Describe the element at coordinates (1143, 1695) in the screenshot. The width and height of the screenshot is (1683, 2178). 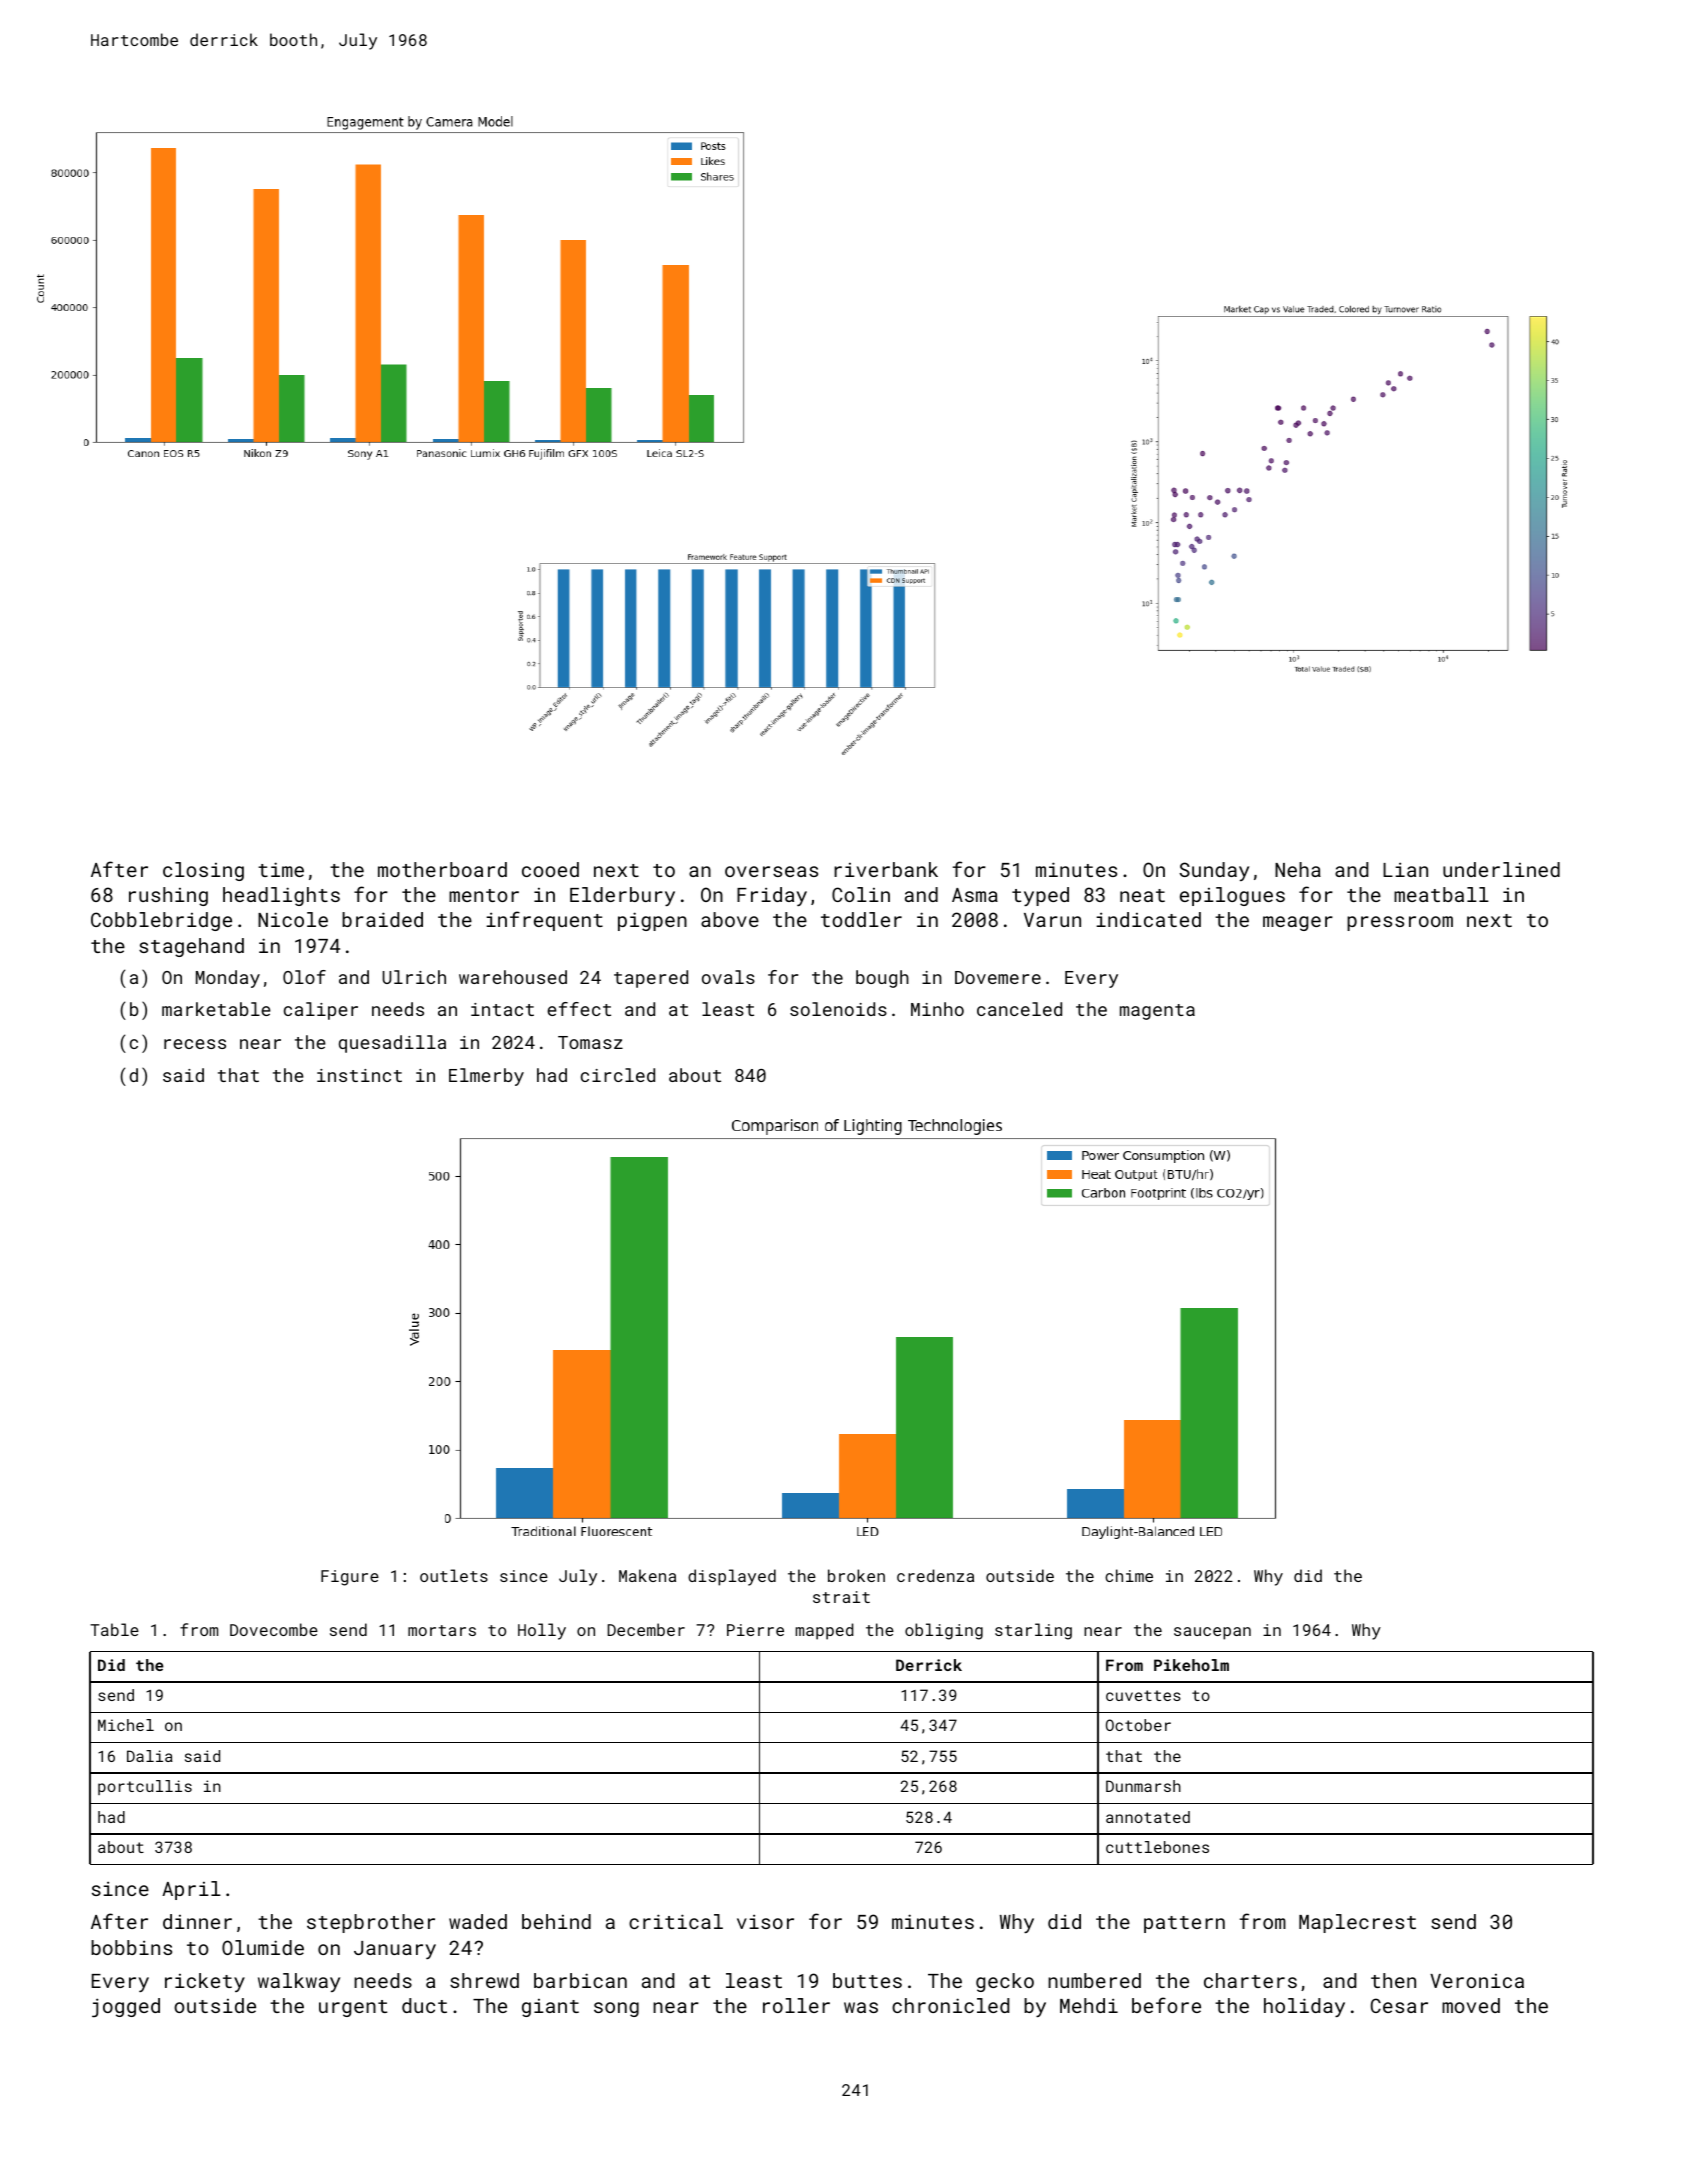
I see `cuvettes` at that location.
